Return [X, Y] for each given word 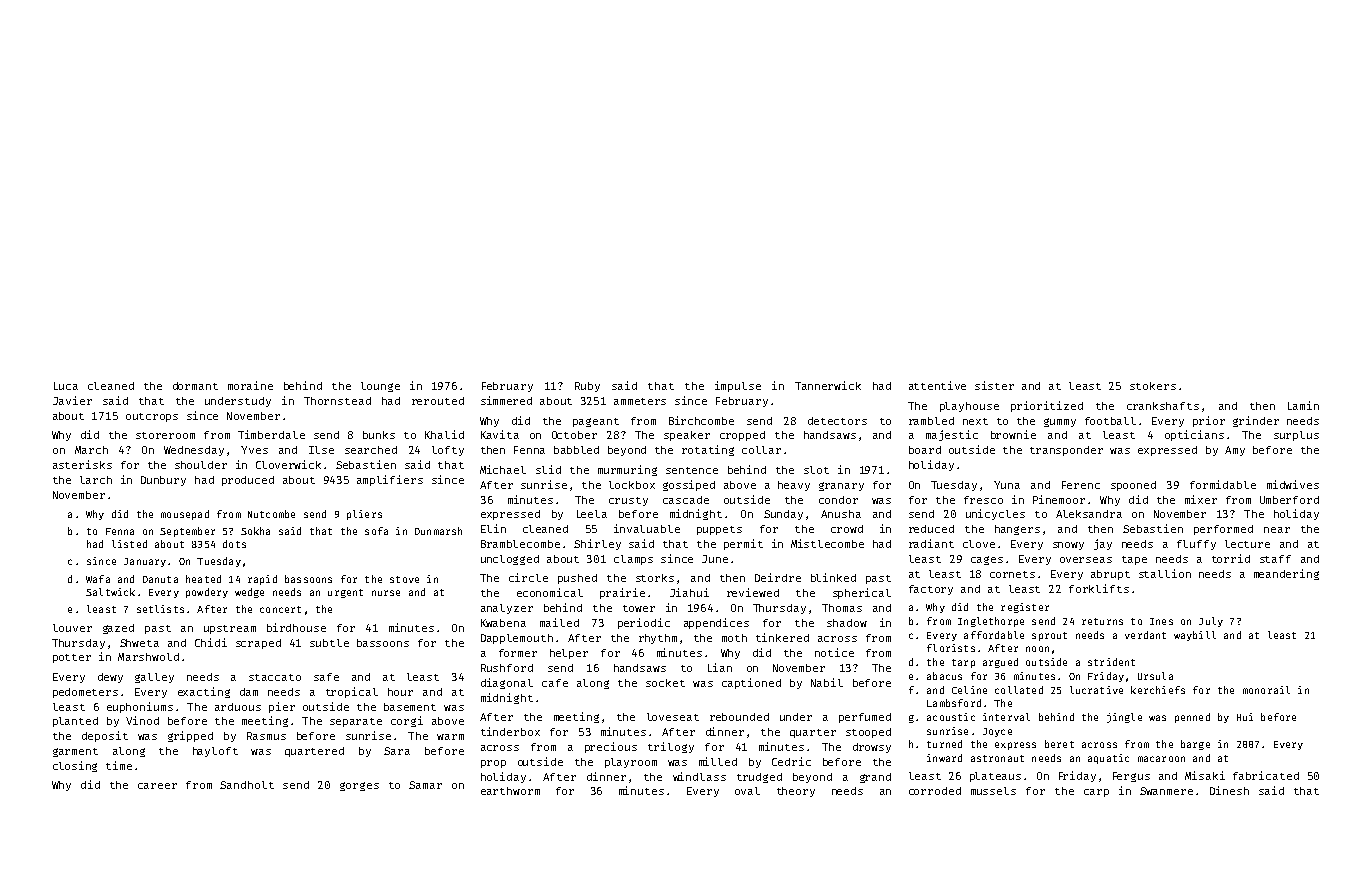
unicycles [995, 514]
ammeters [640, 401]
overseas [1086, 560]
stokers [1153, 386]
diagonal [507, 683]
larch [96, 480]
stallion [1165, 573]
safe [326, 677]
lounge [380, 387]
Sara [397, 751]
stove [404, 579]
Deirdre [778, 577]
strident [1111, 662]
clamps [633, 560]
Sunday [783, 515]
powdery [207, 593]
